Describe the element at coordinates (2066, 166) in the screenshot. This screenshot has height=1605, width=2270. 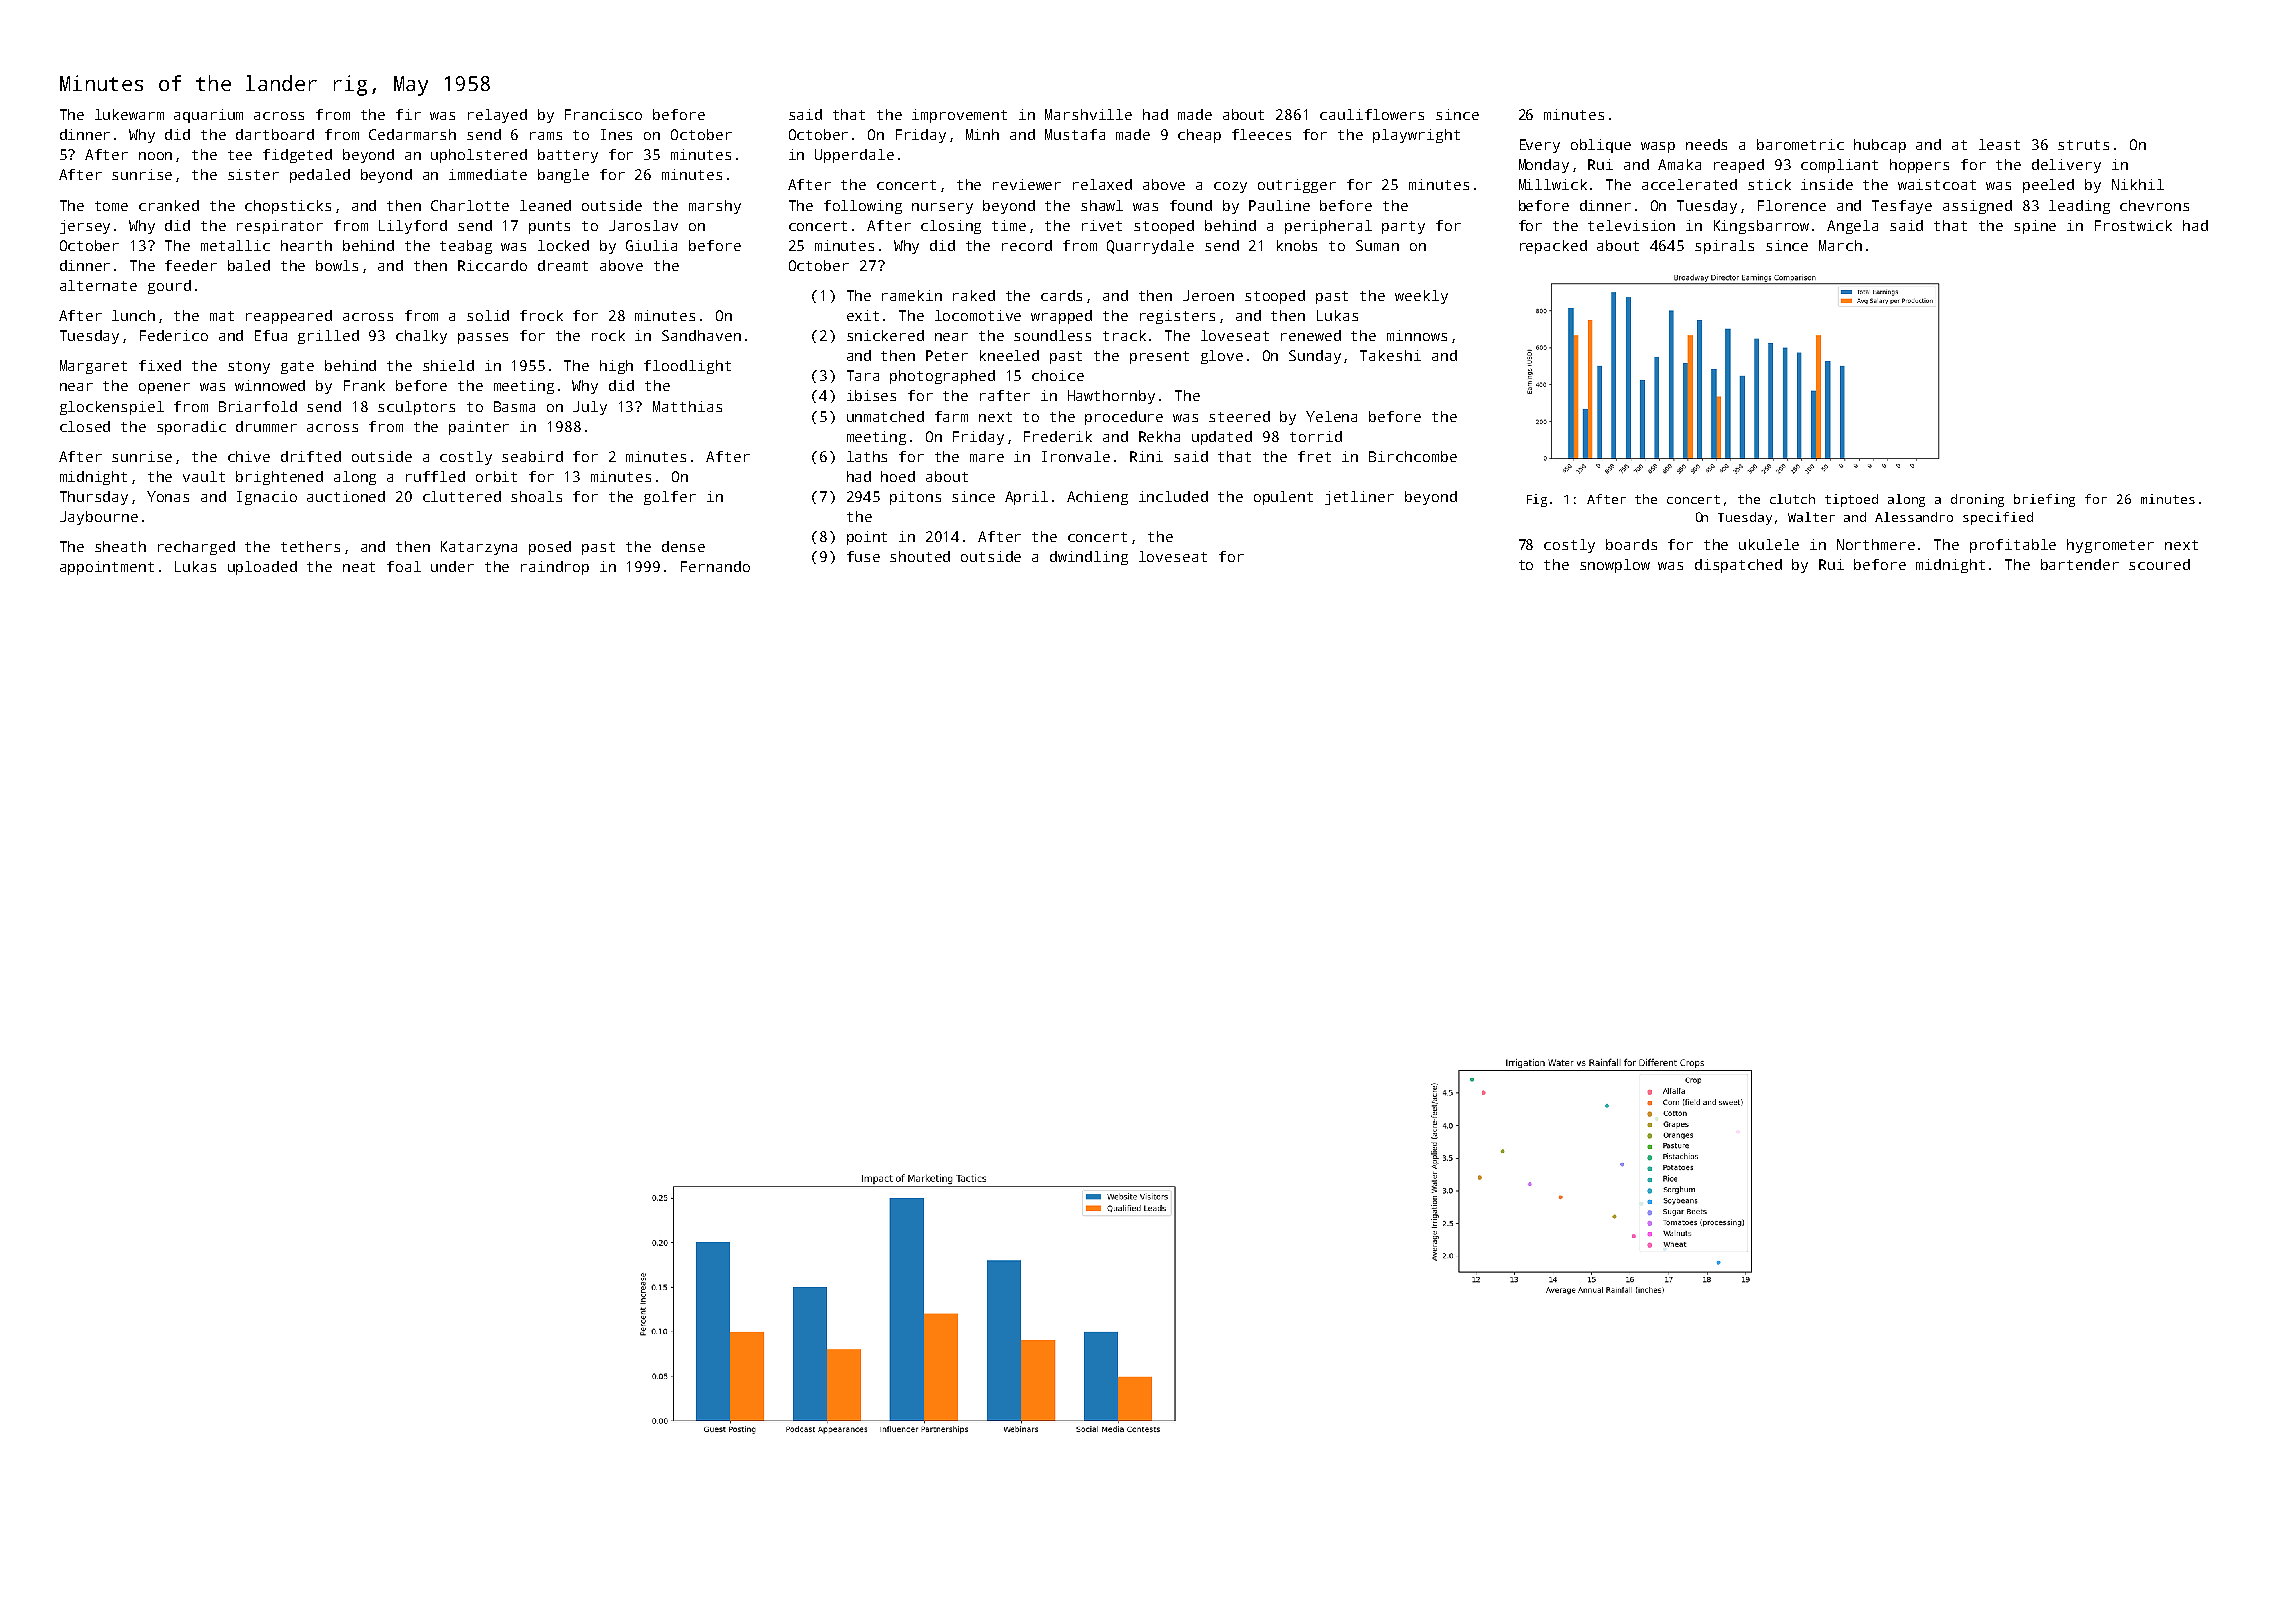
I see `delivery` at that location.
